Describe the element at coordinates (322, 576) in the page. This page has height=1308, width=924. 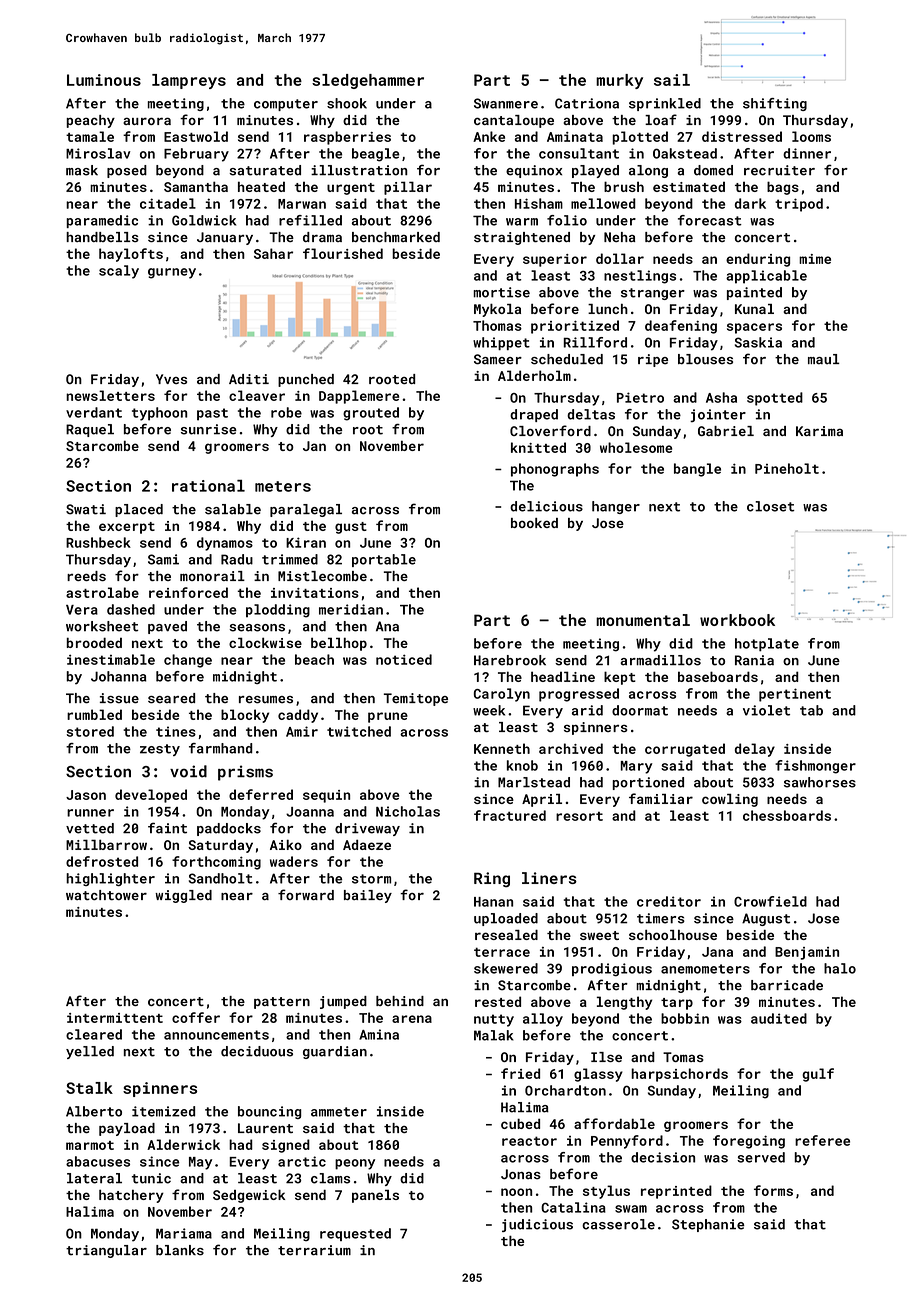
I see `Mistlecombe` at that location.
